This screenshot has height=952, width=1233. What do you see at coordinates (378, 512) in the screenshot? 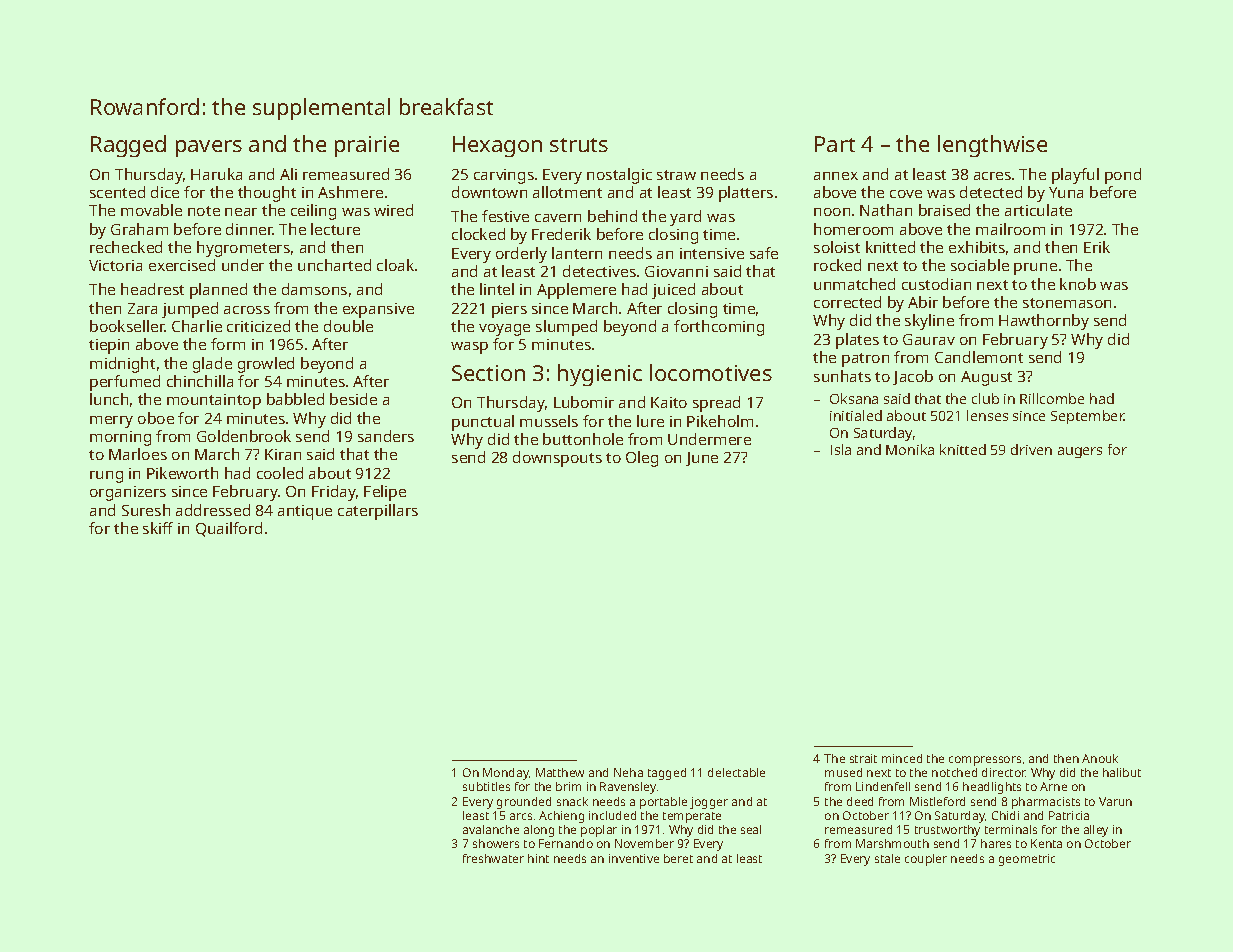
I see `caterpillars` at bounding box center [378, 512].
